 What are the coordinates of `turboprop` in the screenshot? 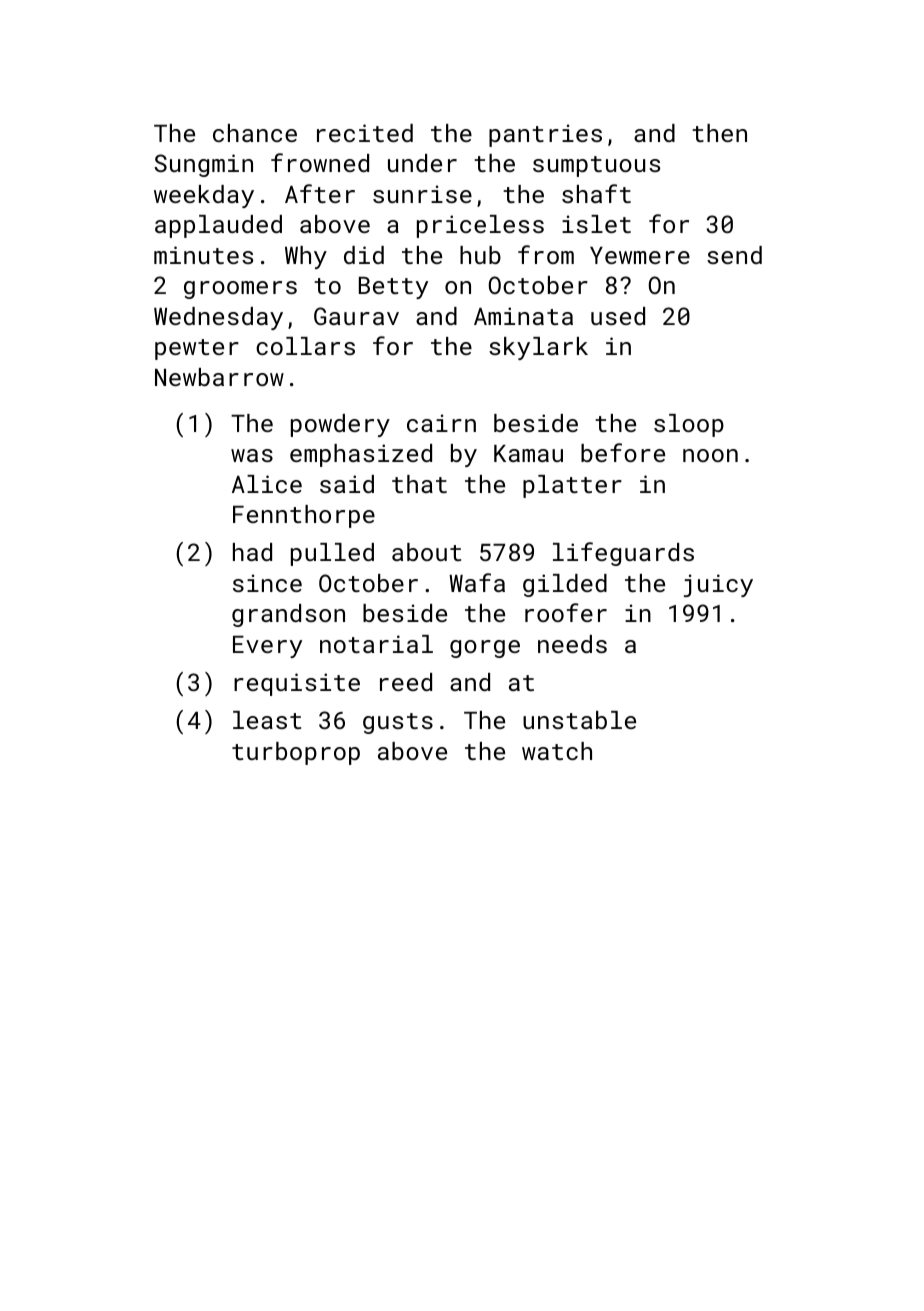 It's located at (296, 753).
